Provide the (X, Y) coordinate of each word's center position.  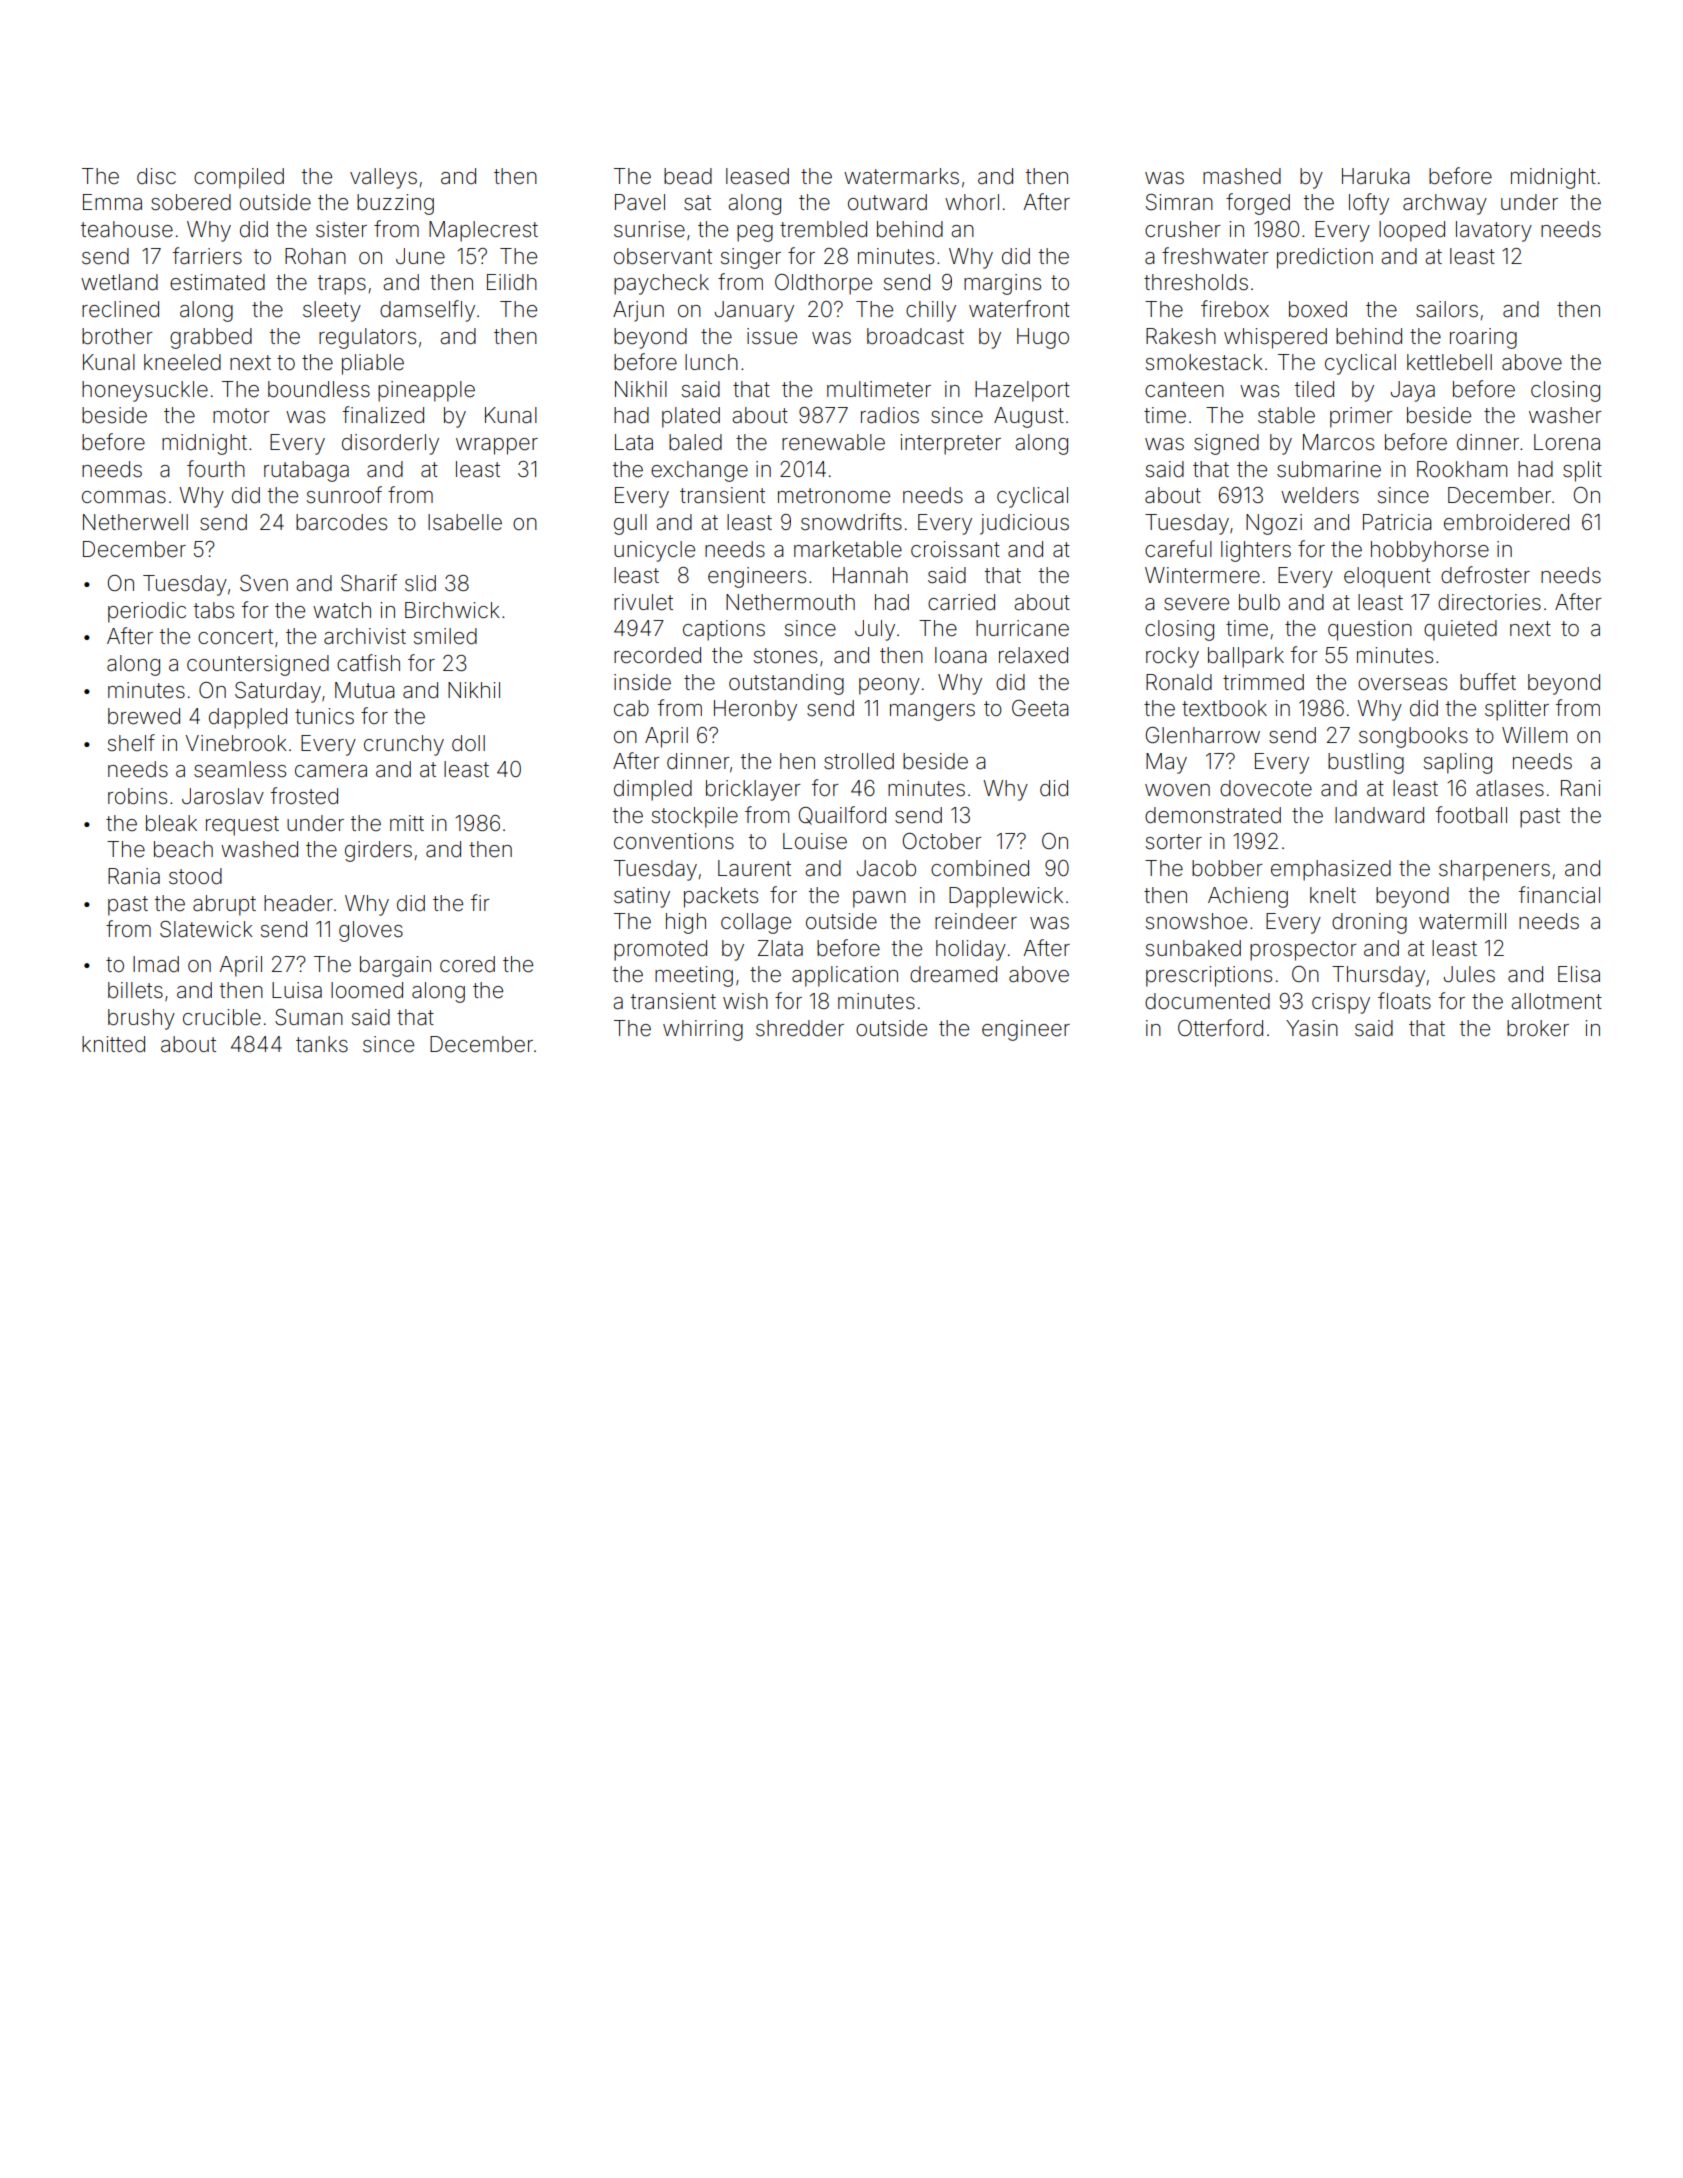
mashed (1242, 176)
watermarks (901, 176)
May (1166, 763)
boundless (319, 389)
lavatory (1494, 231)
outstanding (786, 684)
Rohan (315, 256)
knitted (113, 1044)
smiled (445, 636)
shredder (800, 1028)
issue (772, 336)
